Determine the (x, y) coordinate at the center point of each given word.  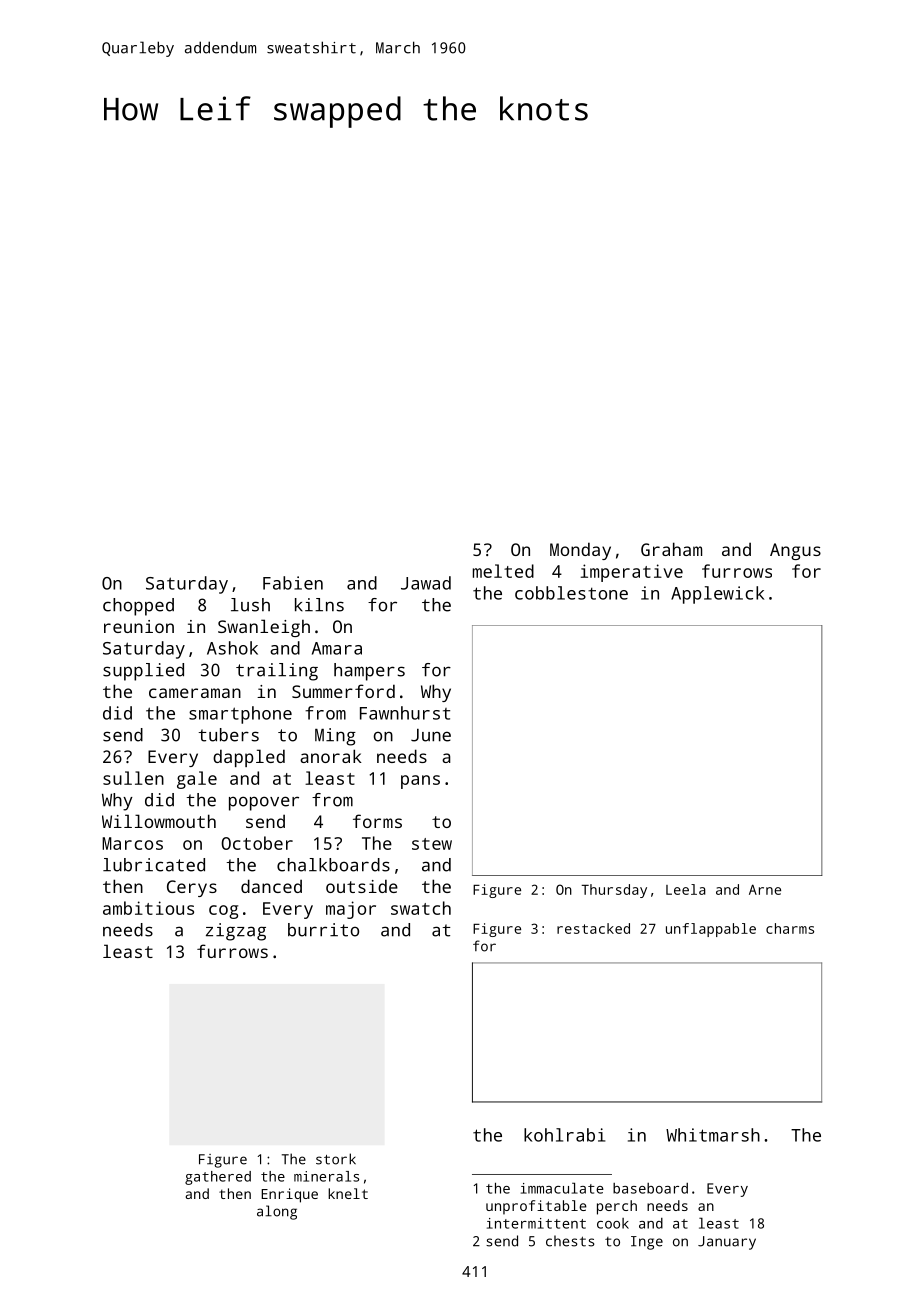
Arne (765, 889)
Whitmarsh (713, 1135)
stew (432, 844)
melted (503, 571)
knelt (348, 1193)
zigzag (236, 932)
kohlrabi (564, 1135)
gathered (218, 1178)
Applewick (717, 595)
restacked (593, 928)
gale (197, 780)
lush (250, 605)
